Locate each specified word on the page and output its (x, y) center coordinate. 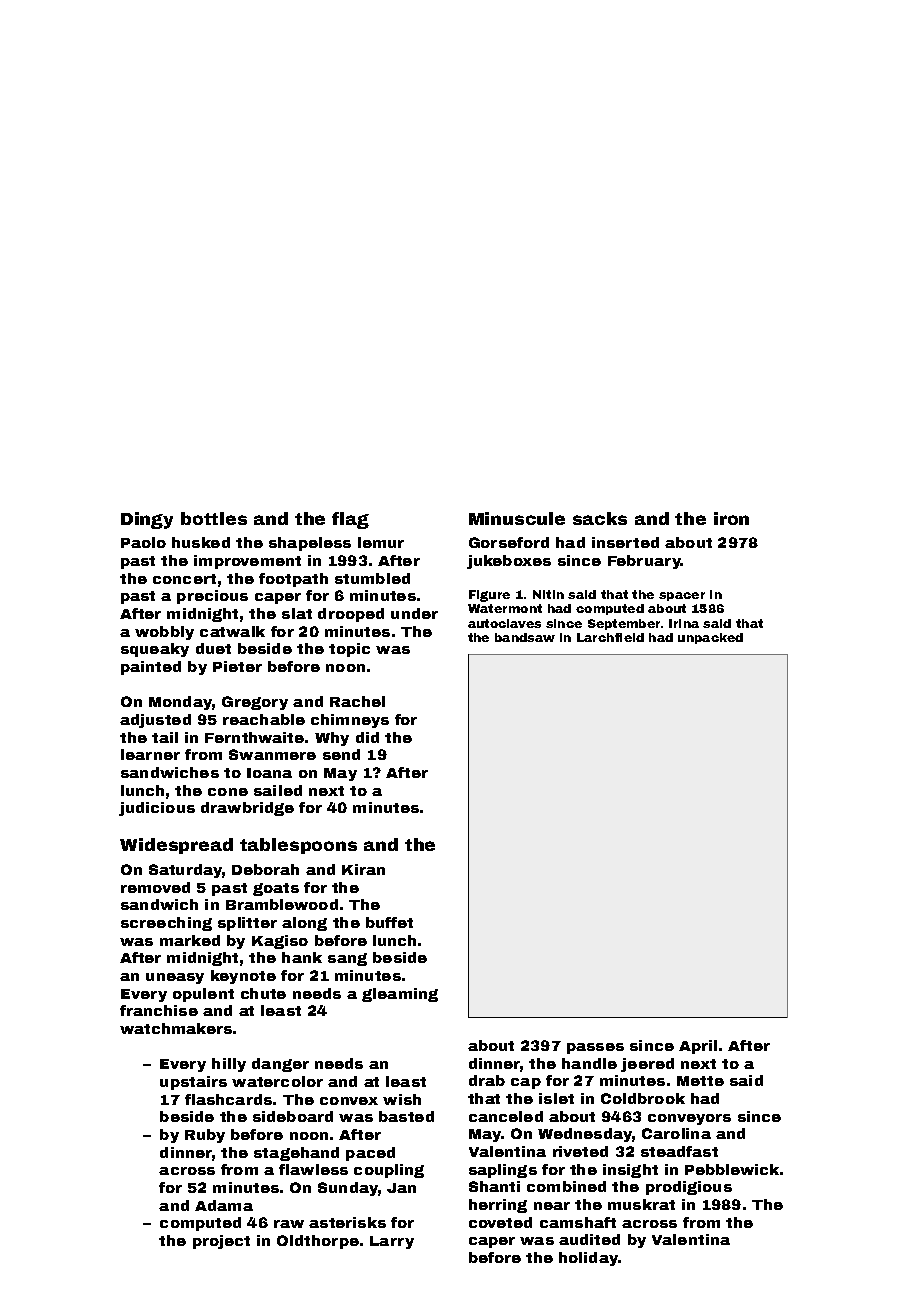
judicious (157, 809)
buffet (389, 922)
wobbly (164, 633)
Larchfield (610, 637)
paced (370, 1154)
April (698, 1047)
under (414, 613)
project (221, 1242)
